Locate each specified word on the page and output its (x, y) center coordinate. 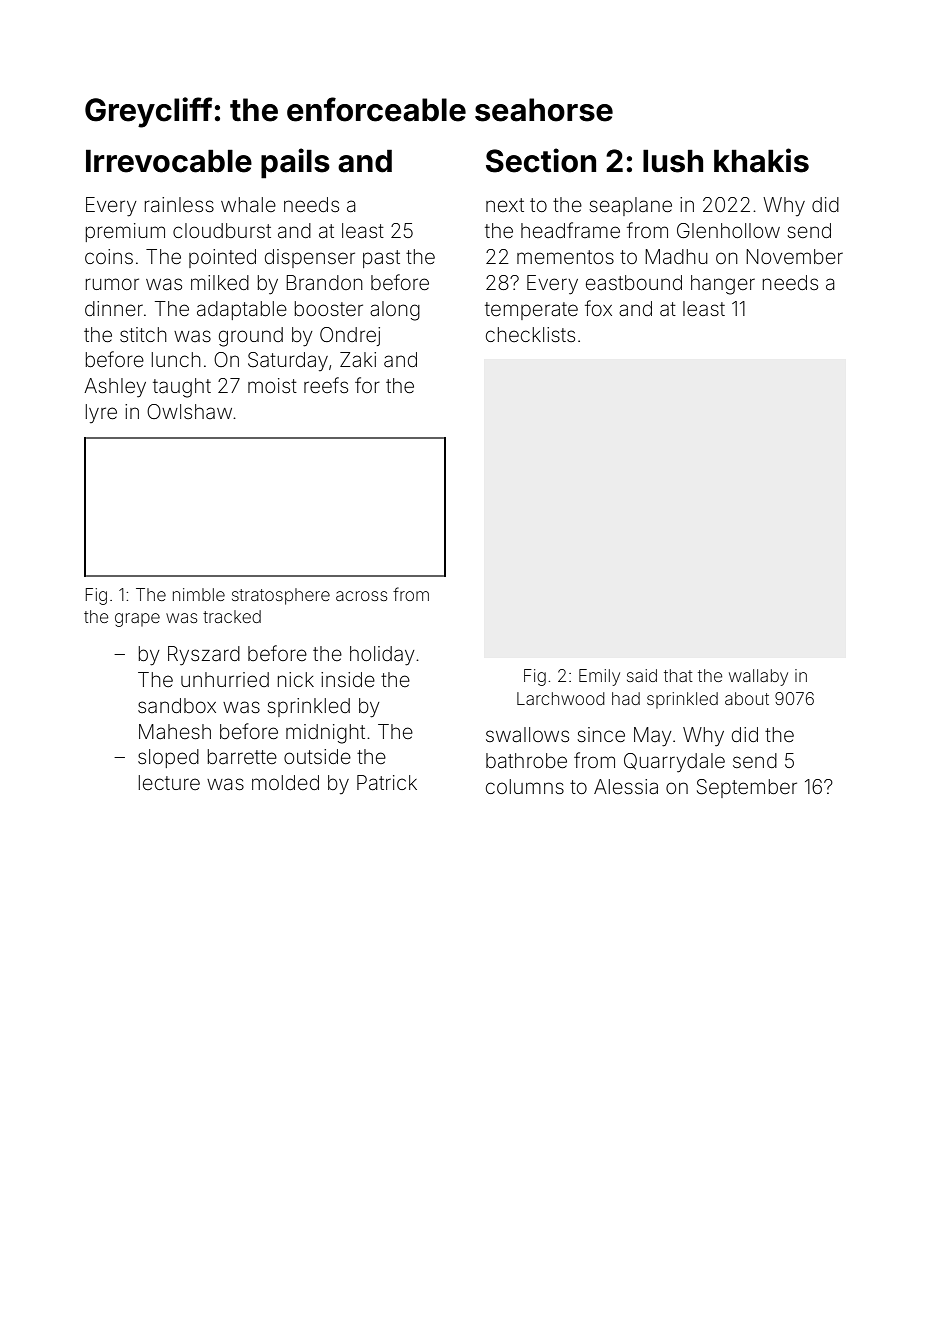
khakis (761, 160)
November (794, 256)
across (361, 596)
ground (251, 337)
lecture (169, 782)
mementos (565, 257)
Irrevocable (169, 161)
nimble (199, 594)
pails (295, 163)
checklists (530, 334)
